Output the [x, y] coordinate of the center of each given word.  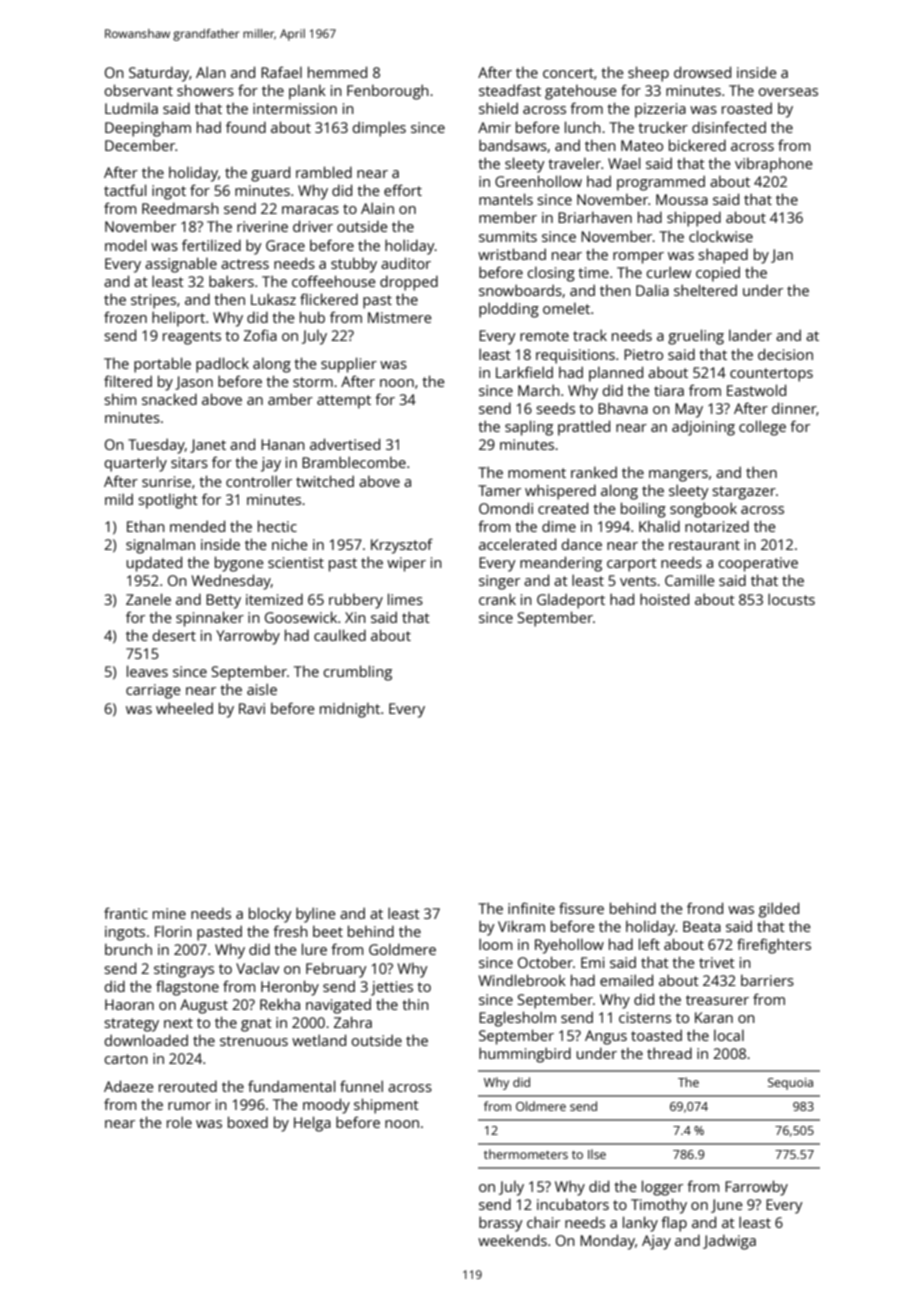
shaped [723, 256]
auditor [406, 263]
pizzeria [660, 110]
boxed [248, 1122]
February [336, 970]
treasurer [717, 1000]
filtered [128, 381]
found [246, 127]
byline [316, 915]
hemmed [337, 72]
